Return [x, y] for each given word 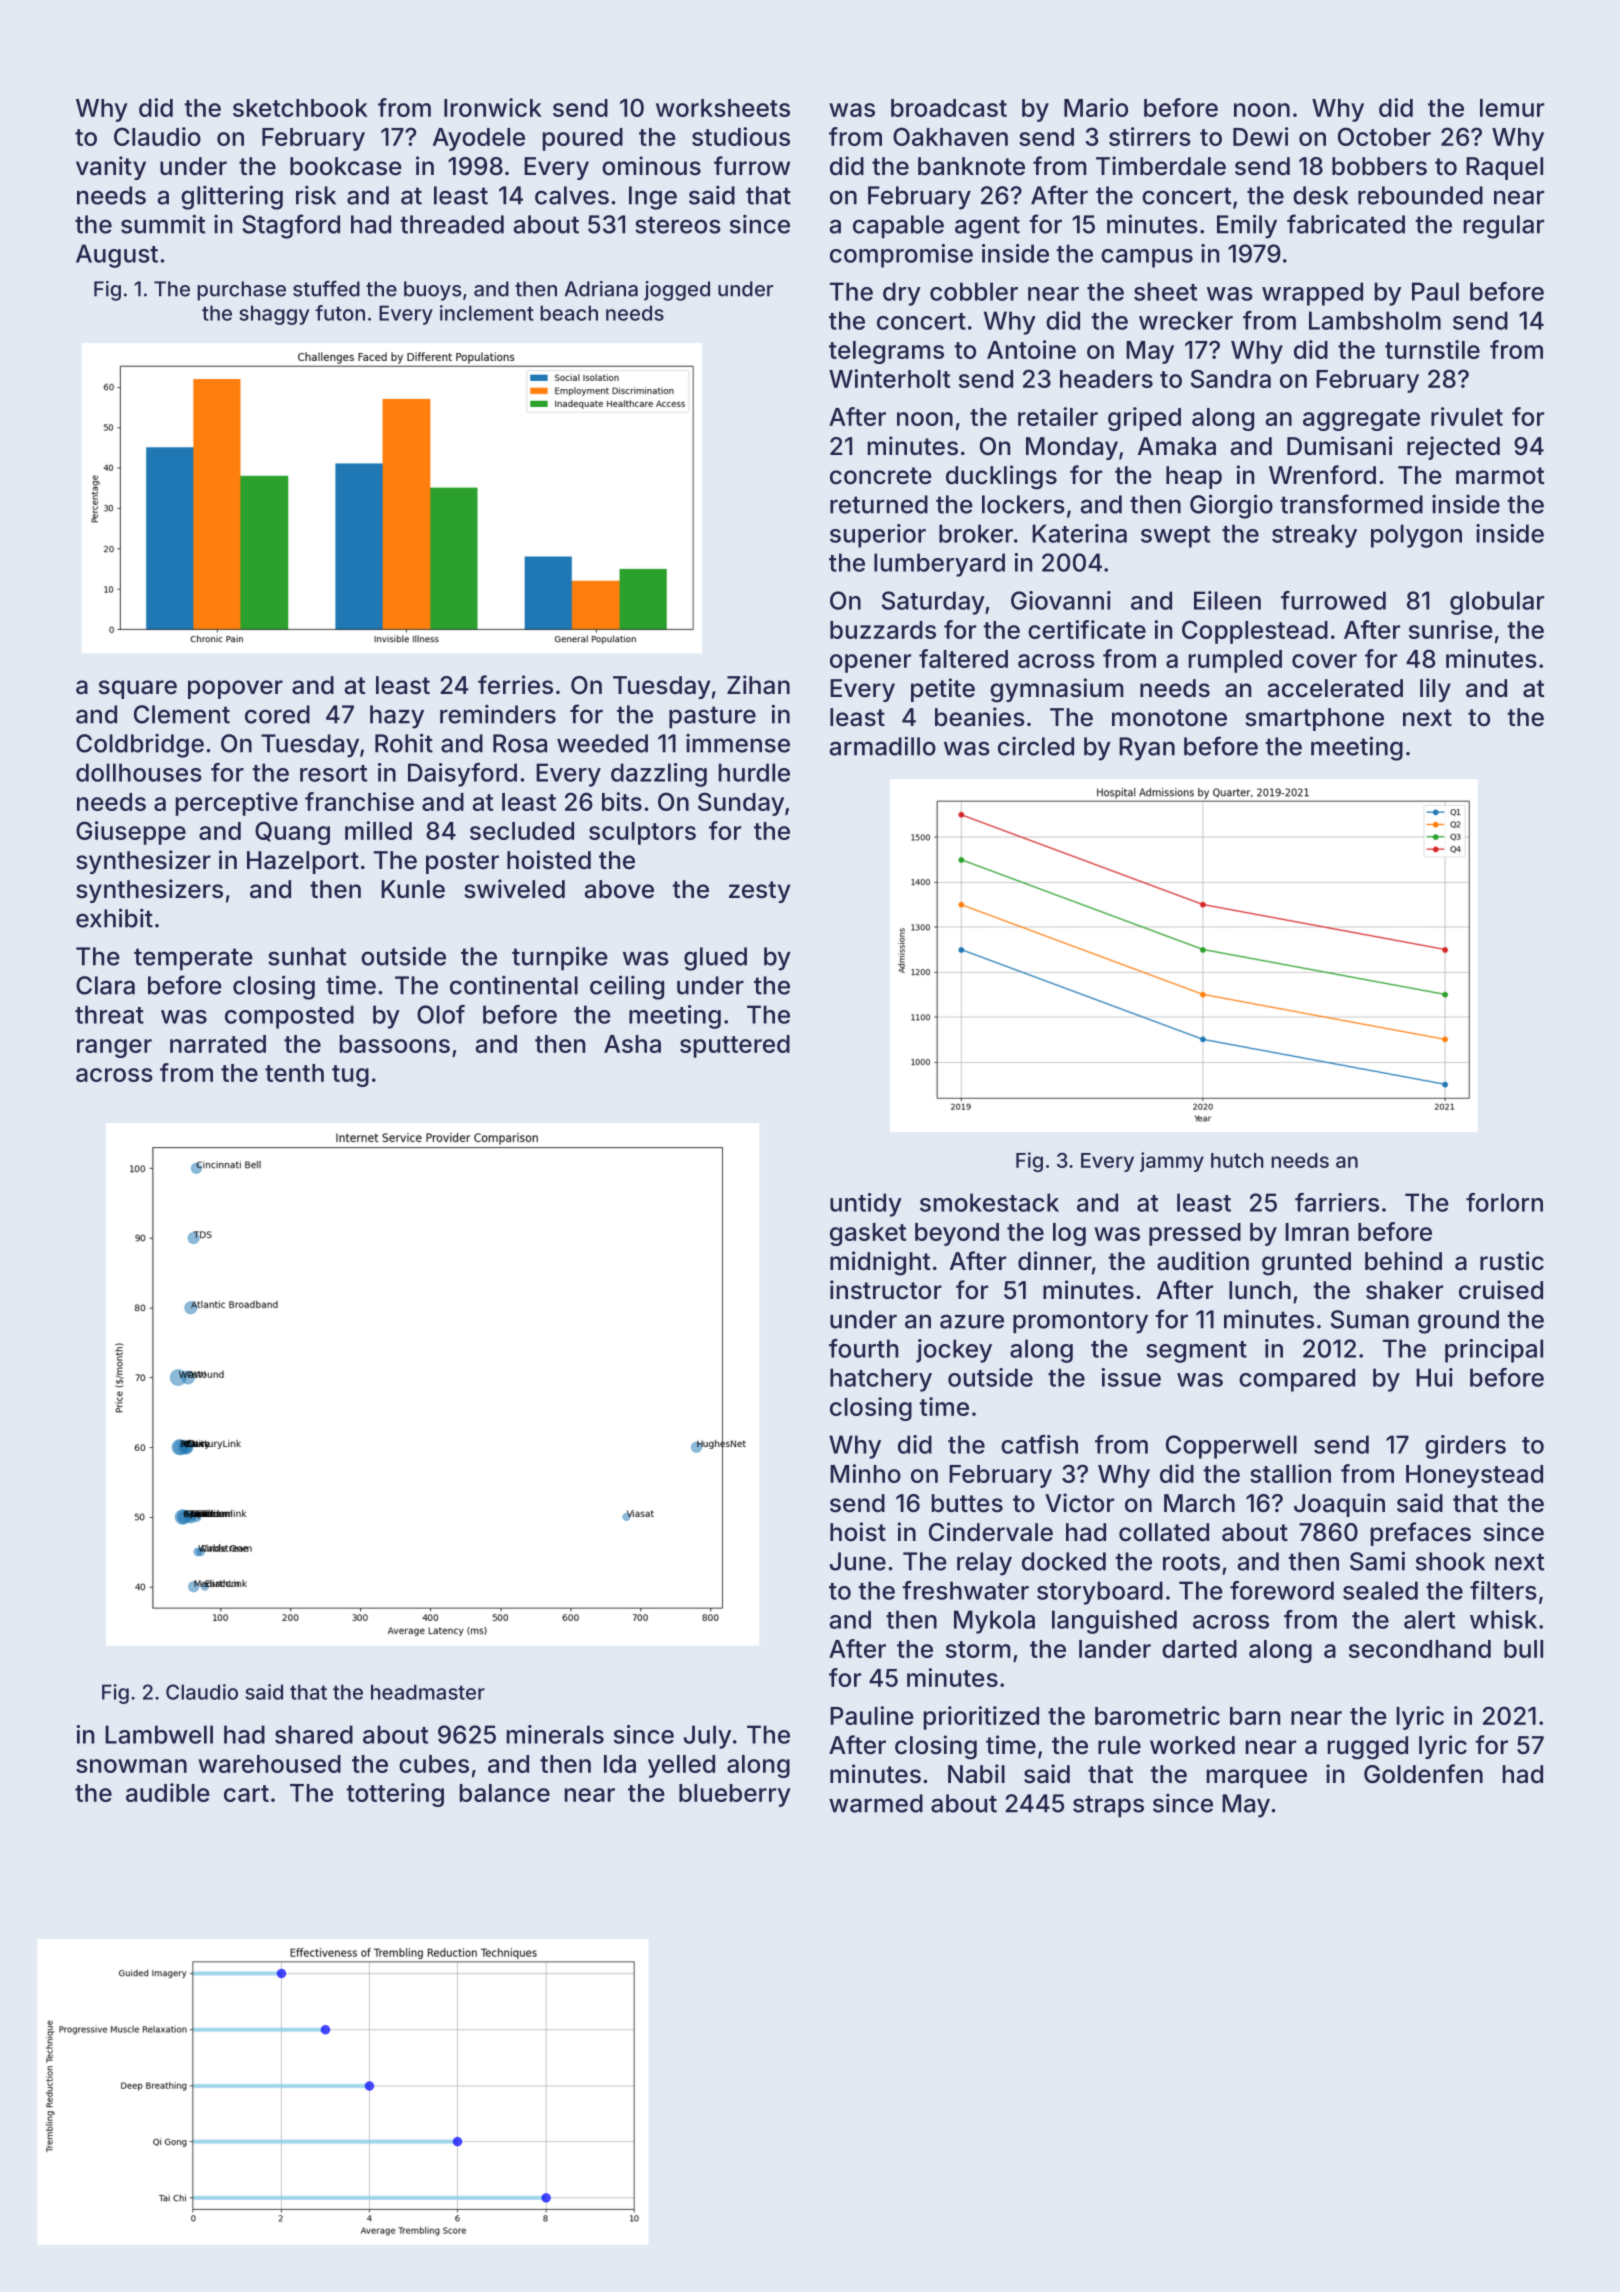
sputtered [735, 1046]
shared [314, 1734]
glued [715, 959]
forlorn [1504, 1202]
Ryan [1147, 749]
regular [1504, 227]
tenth [294, 1073]
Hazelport [303, 862]
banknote [971, 166]
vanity [111, 168]
